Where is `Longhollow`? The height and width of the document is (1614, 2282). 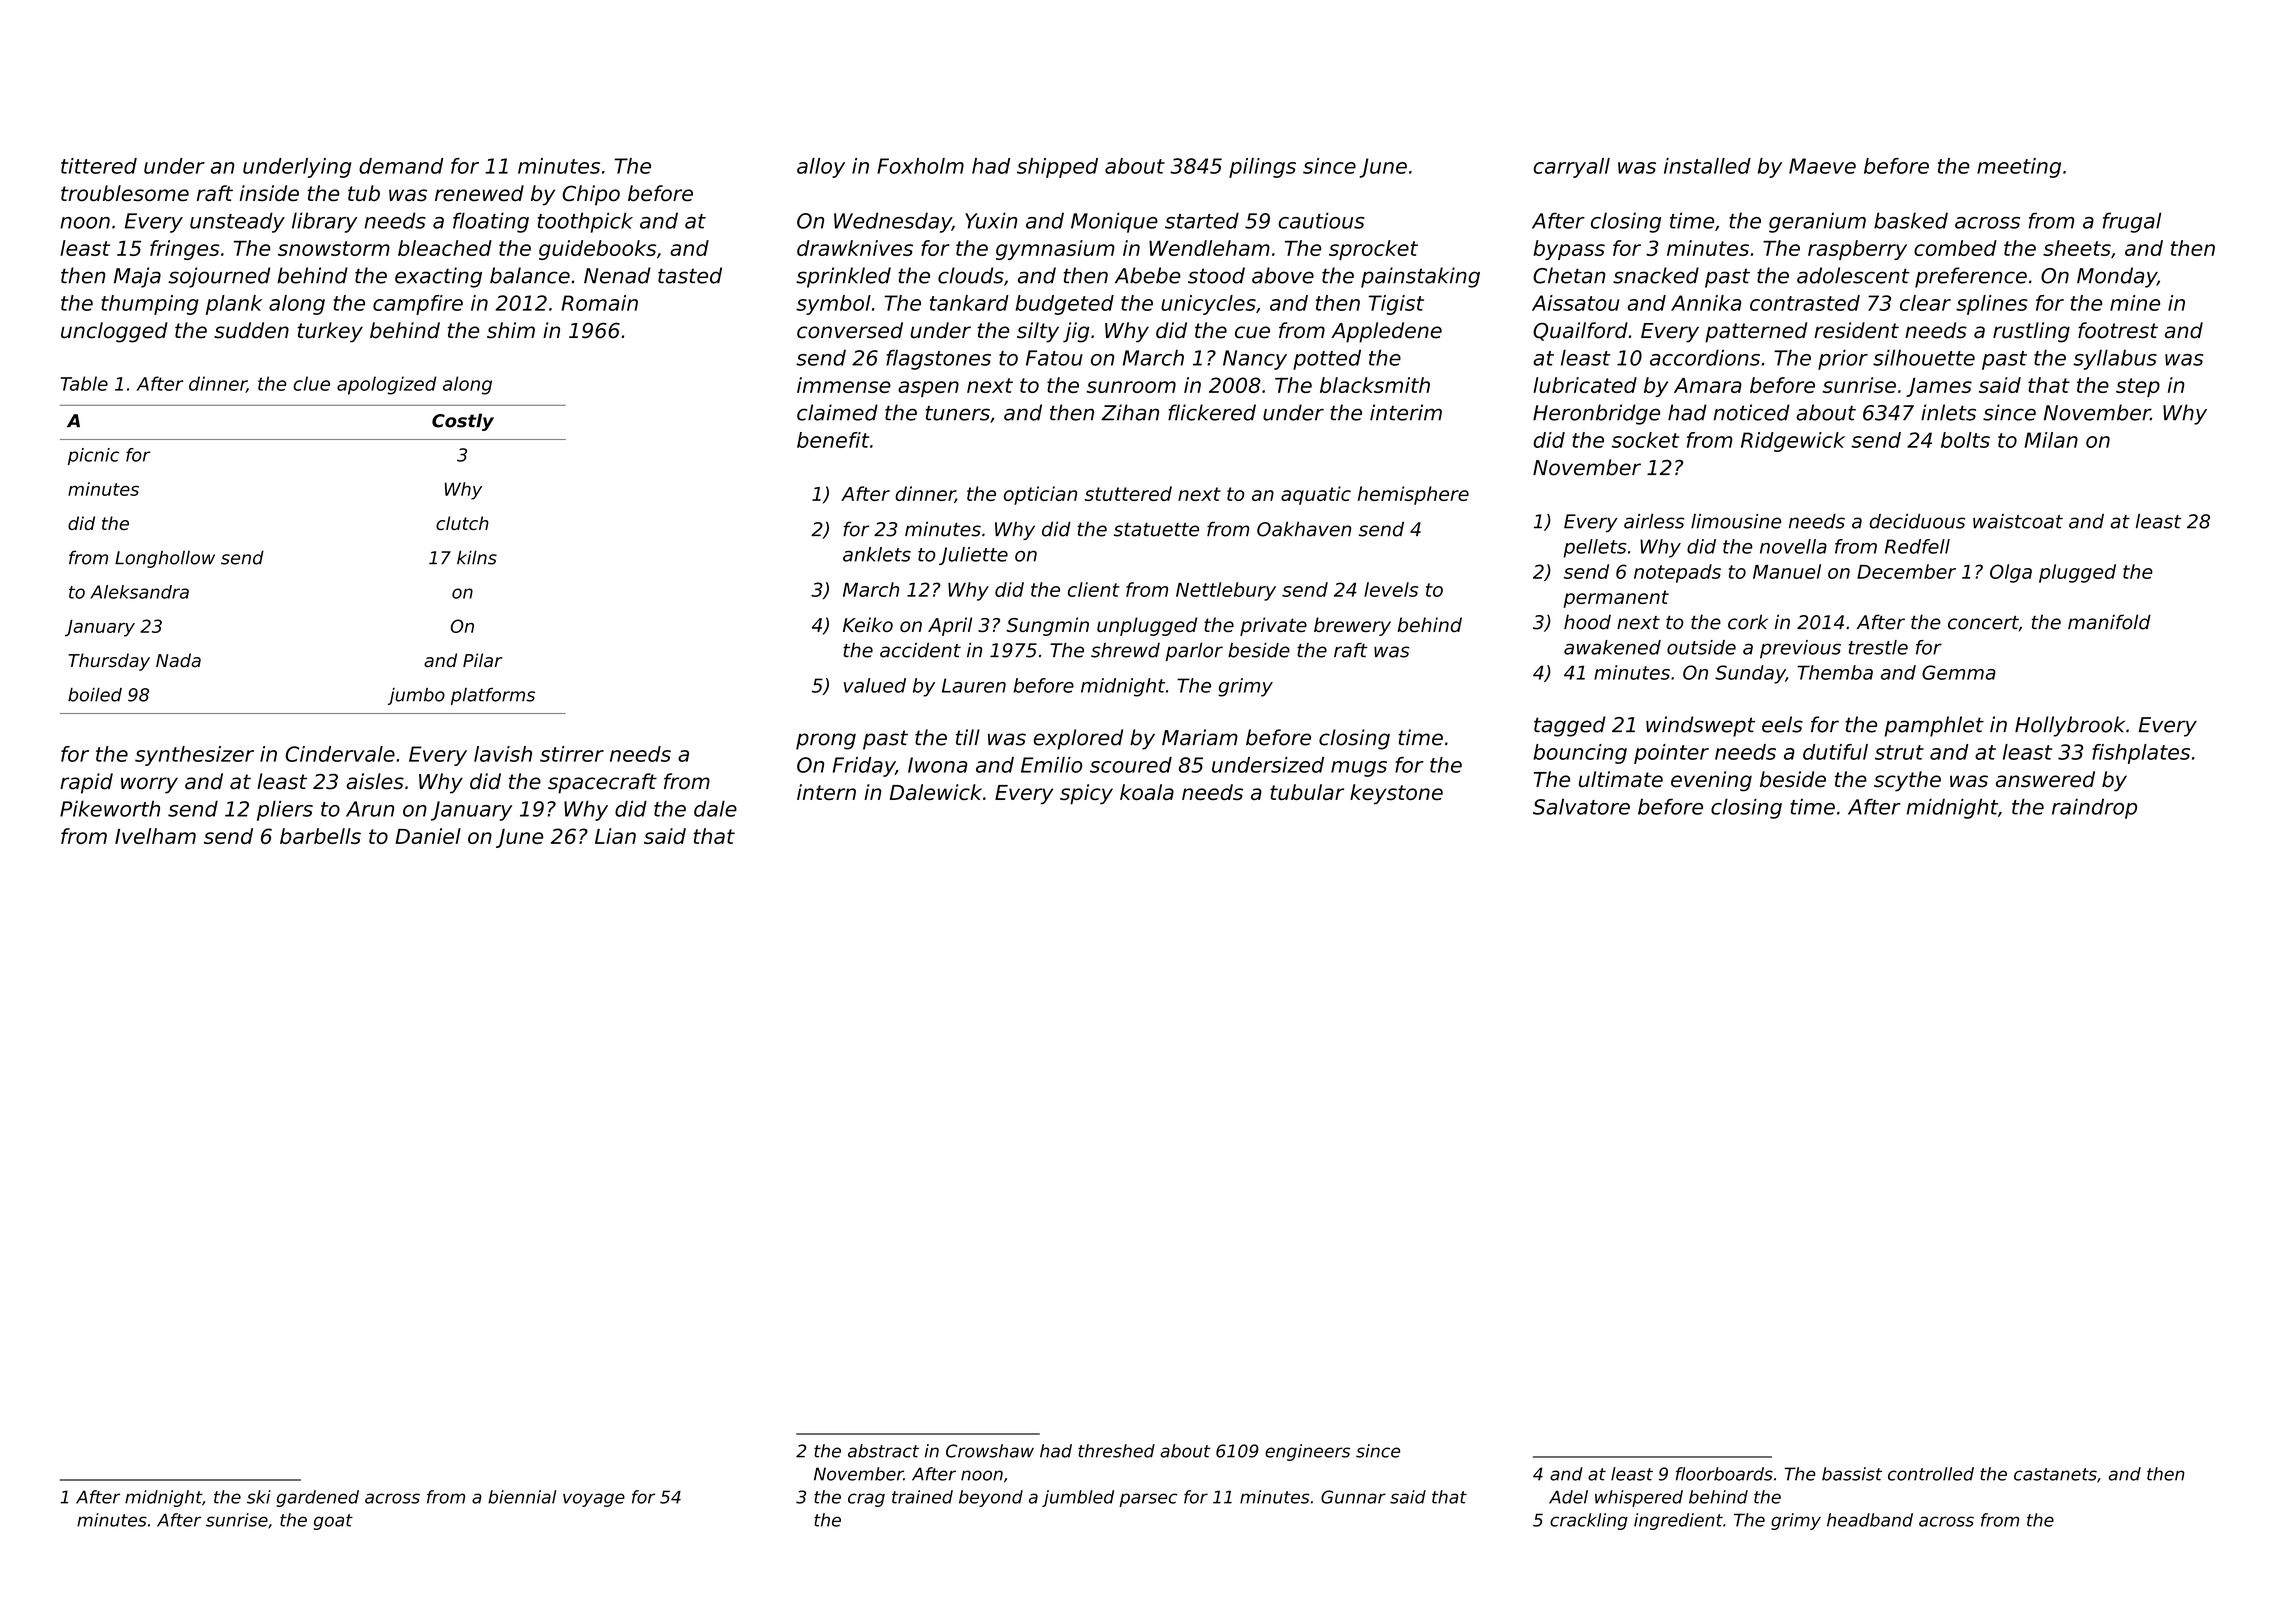
Longhollow is located at coordinates (165, 559).
